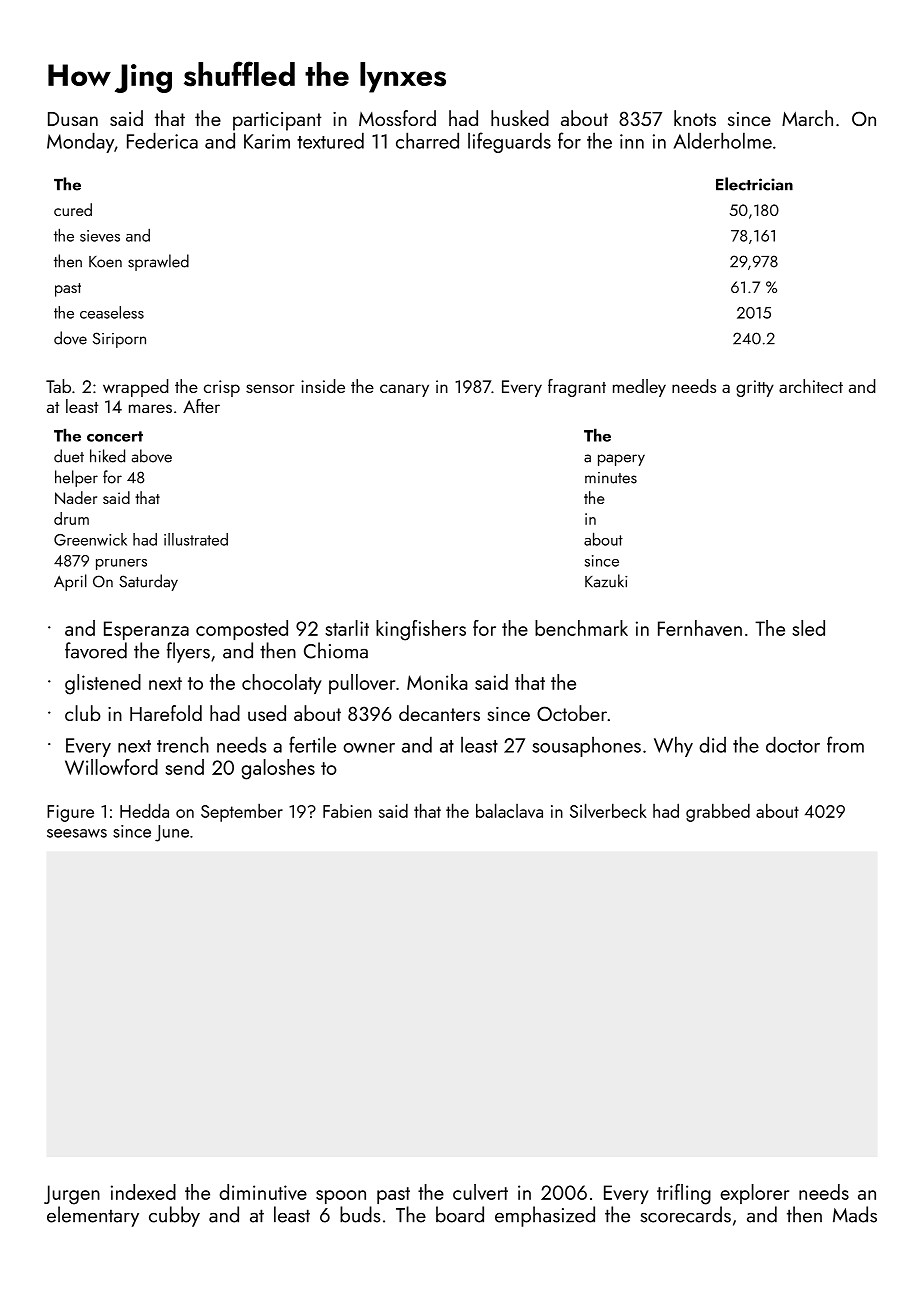 The width and height of the page is (924, 1308). I want to click on After, so click(201, 406).
